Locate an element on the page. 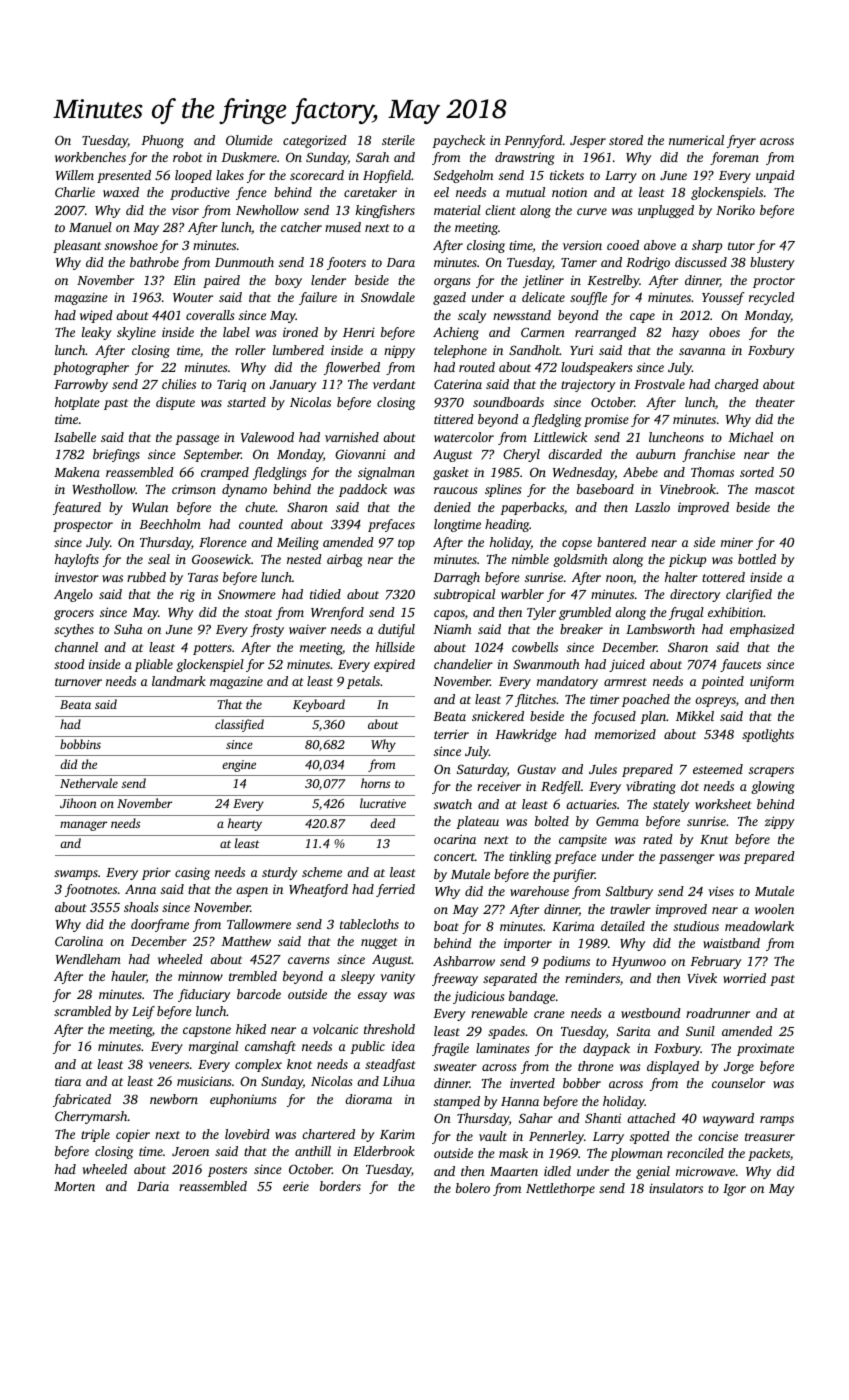  importer is located at coordinates (528, 944).
